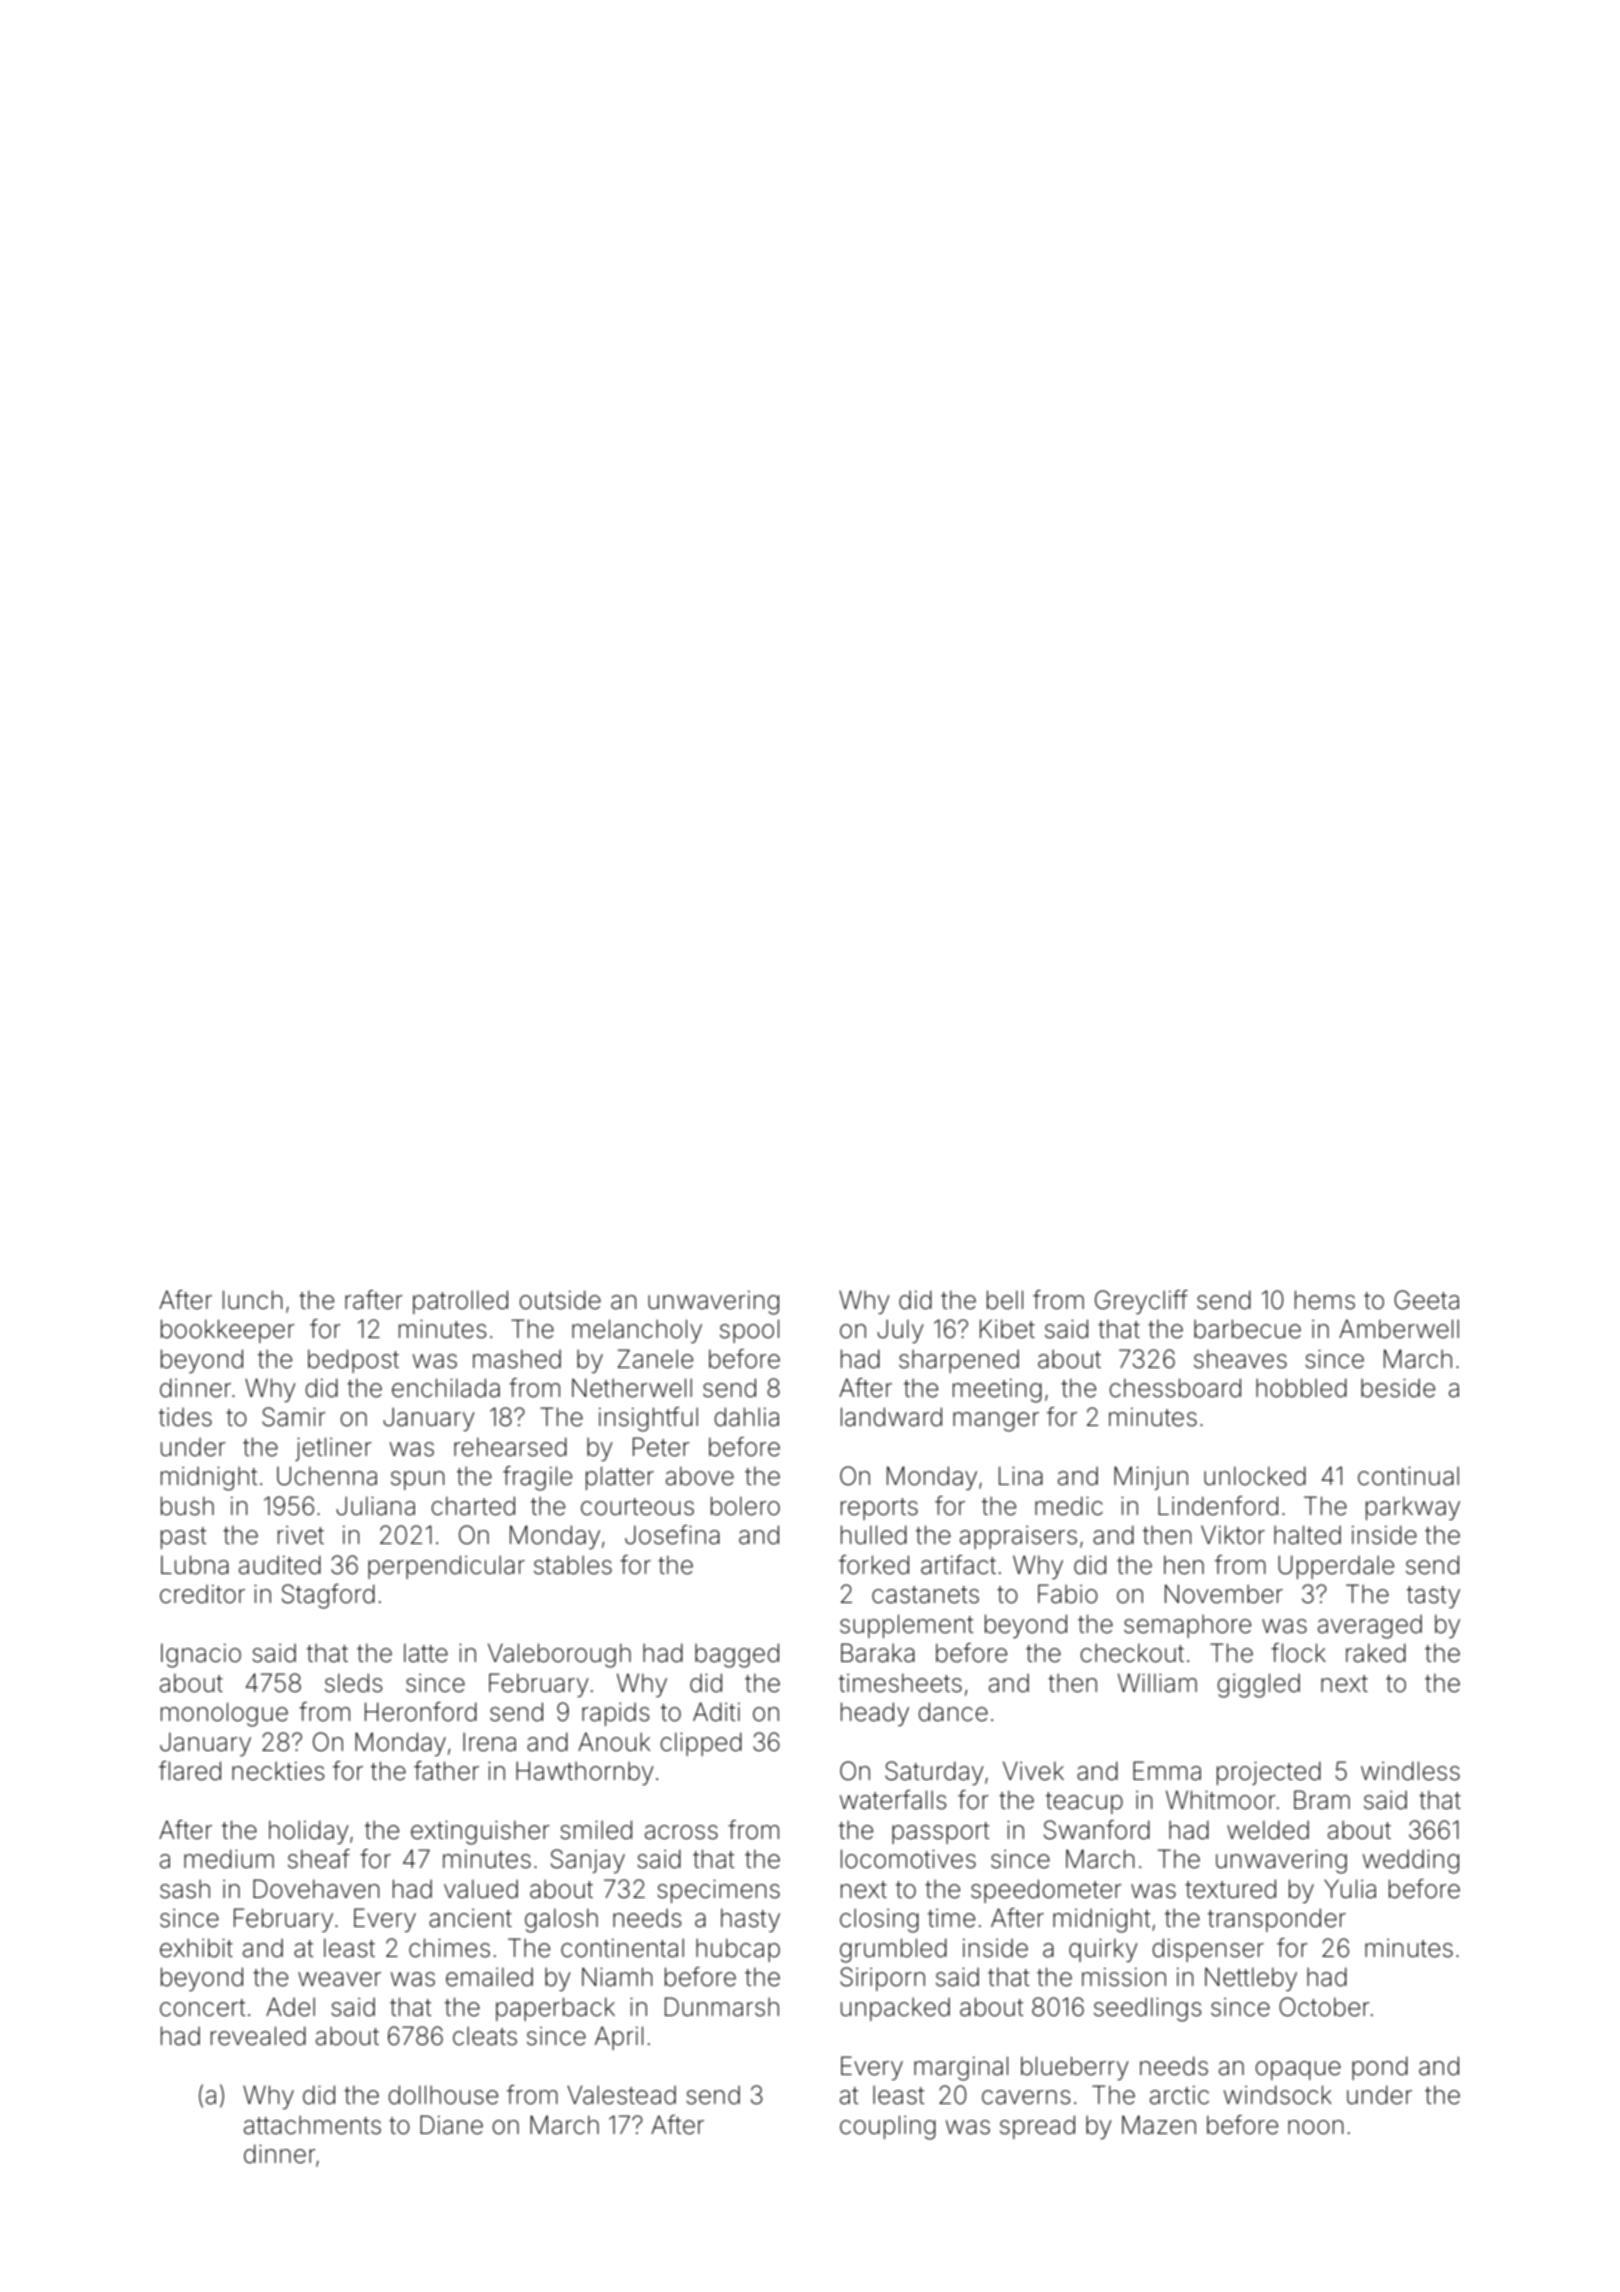 Image resolution: width=1620 pixels, height=2292 pixels. What do you see at coordinates (874, 1535) in the image?
I see `hulled` at bounding box center [874, 1535].
